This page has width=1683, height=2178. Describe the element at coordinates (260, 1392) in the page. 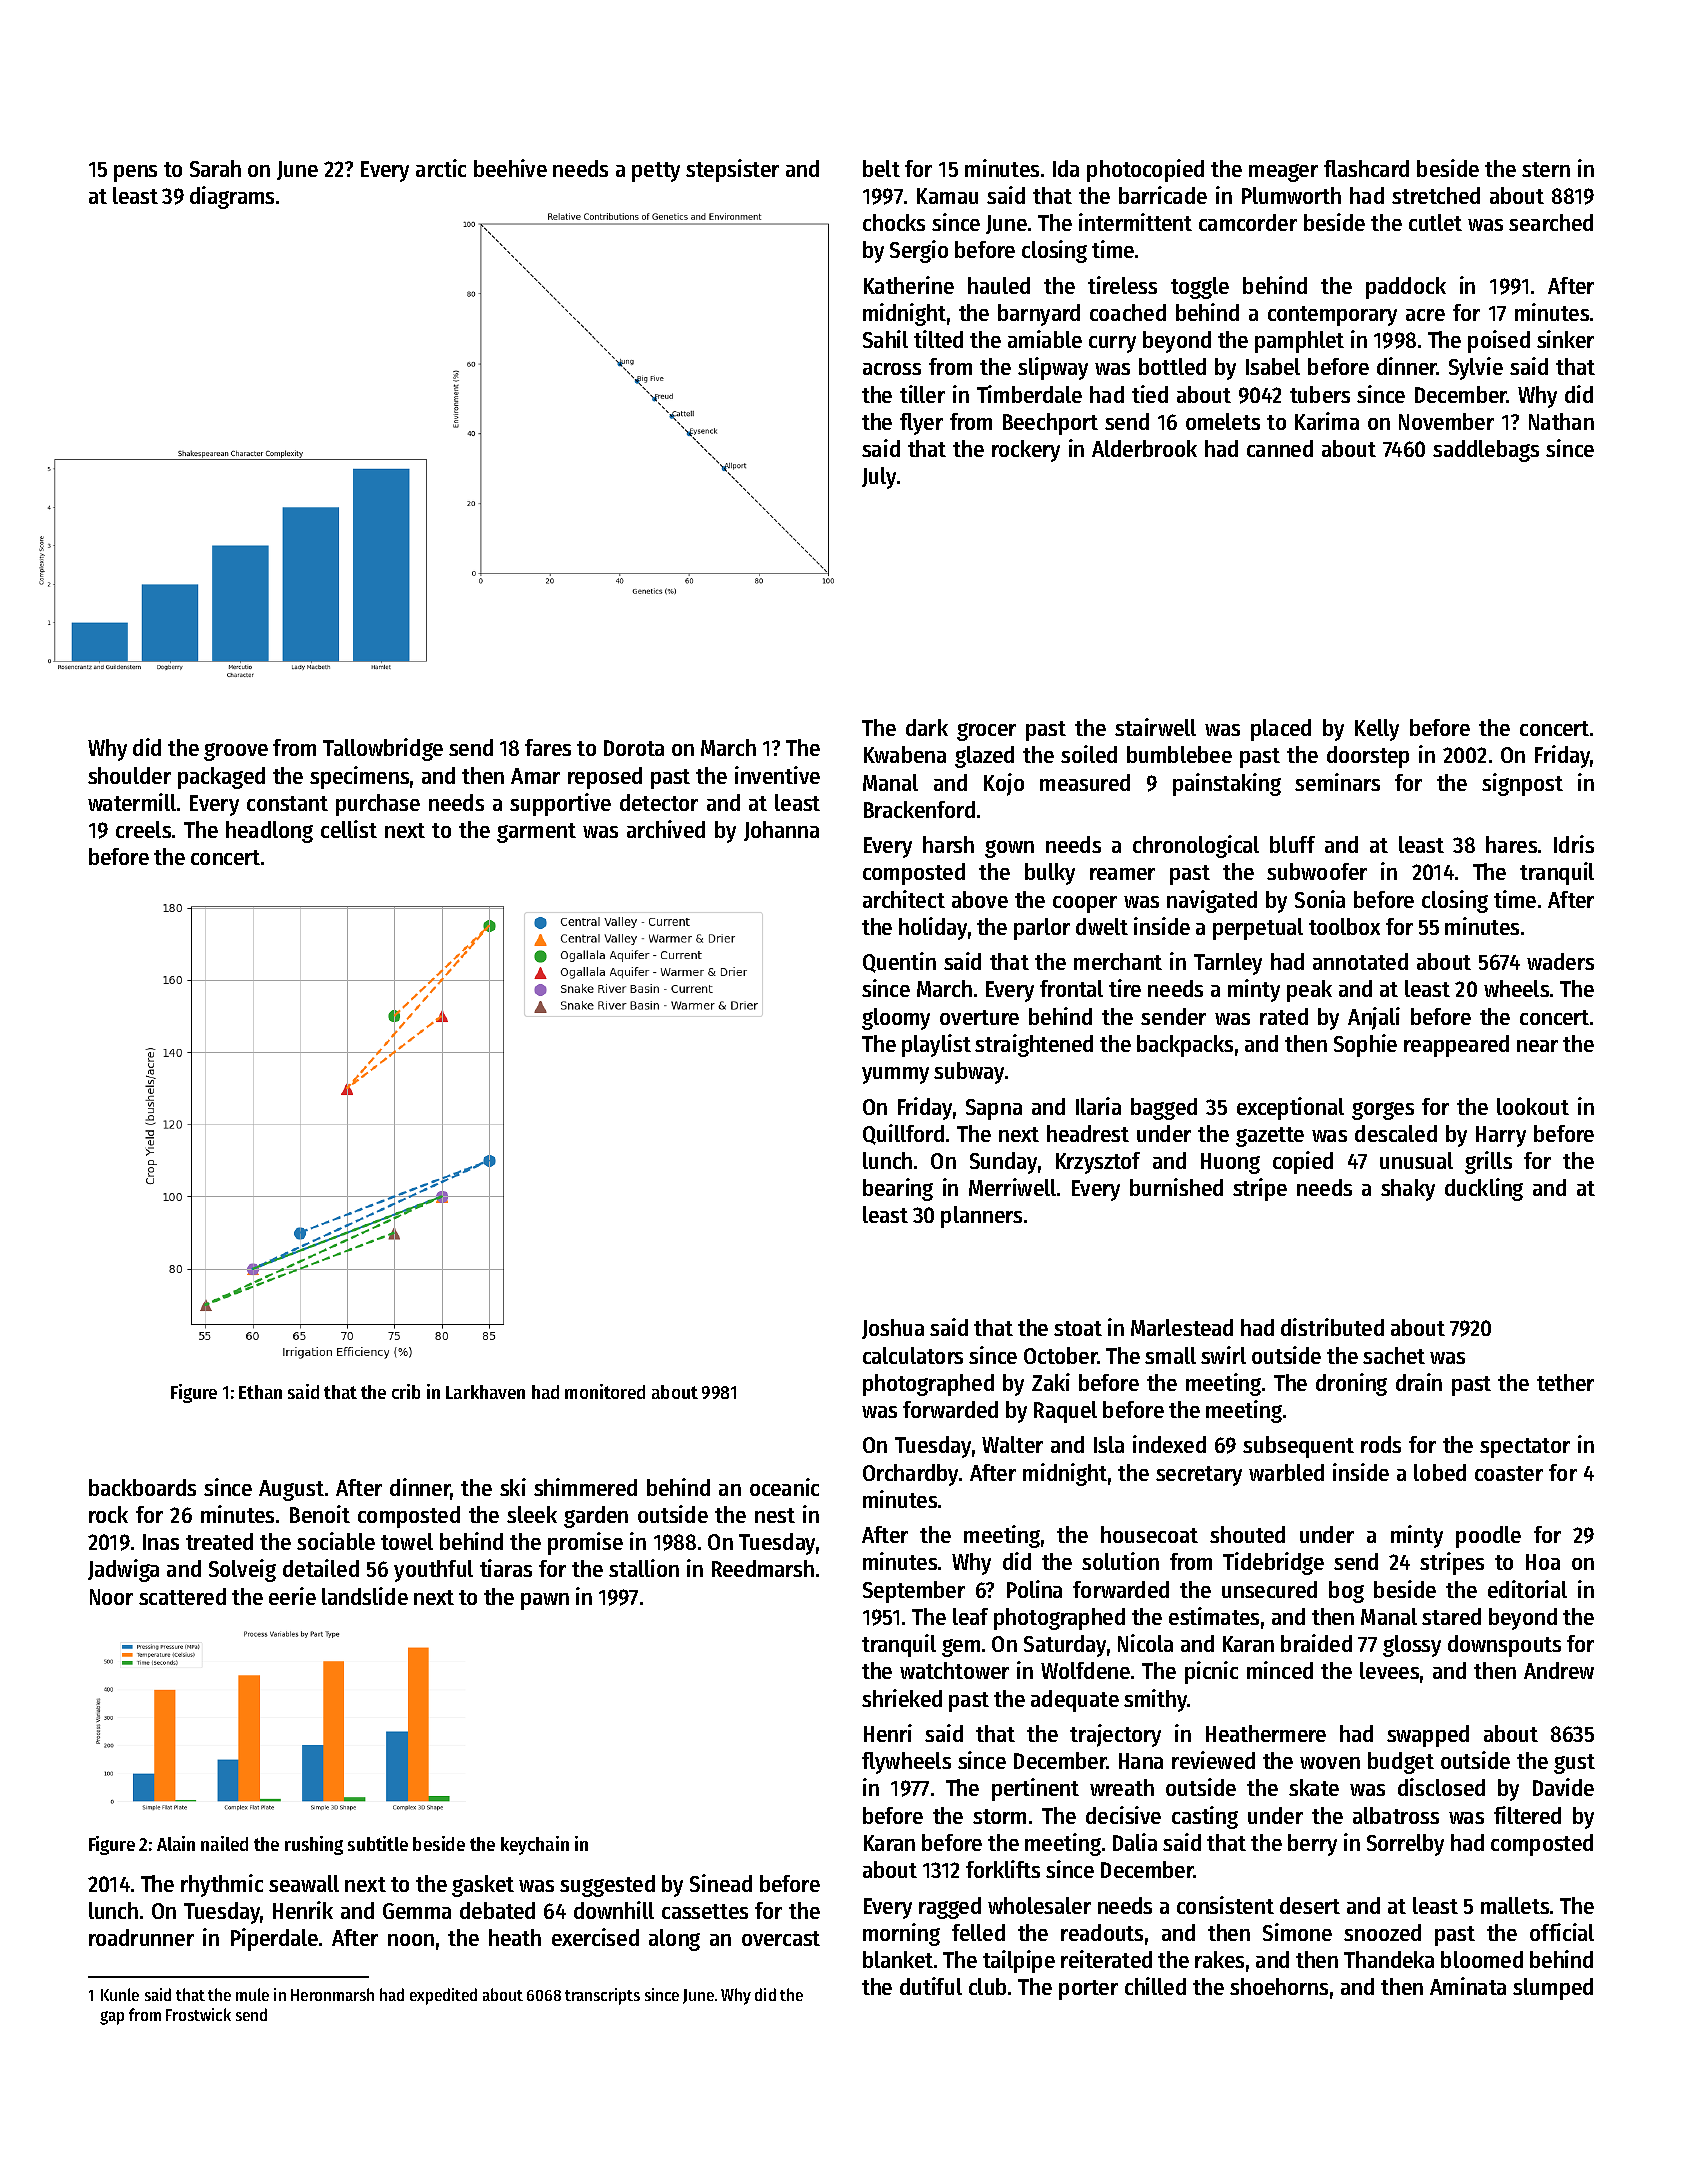

I see `Ethan` at that location.
